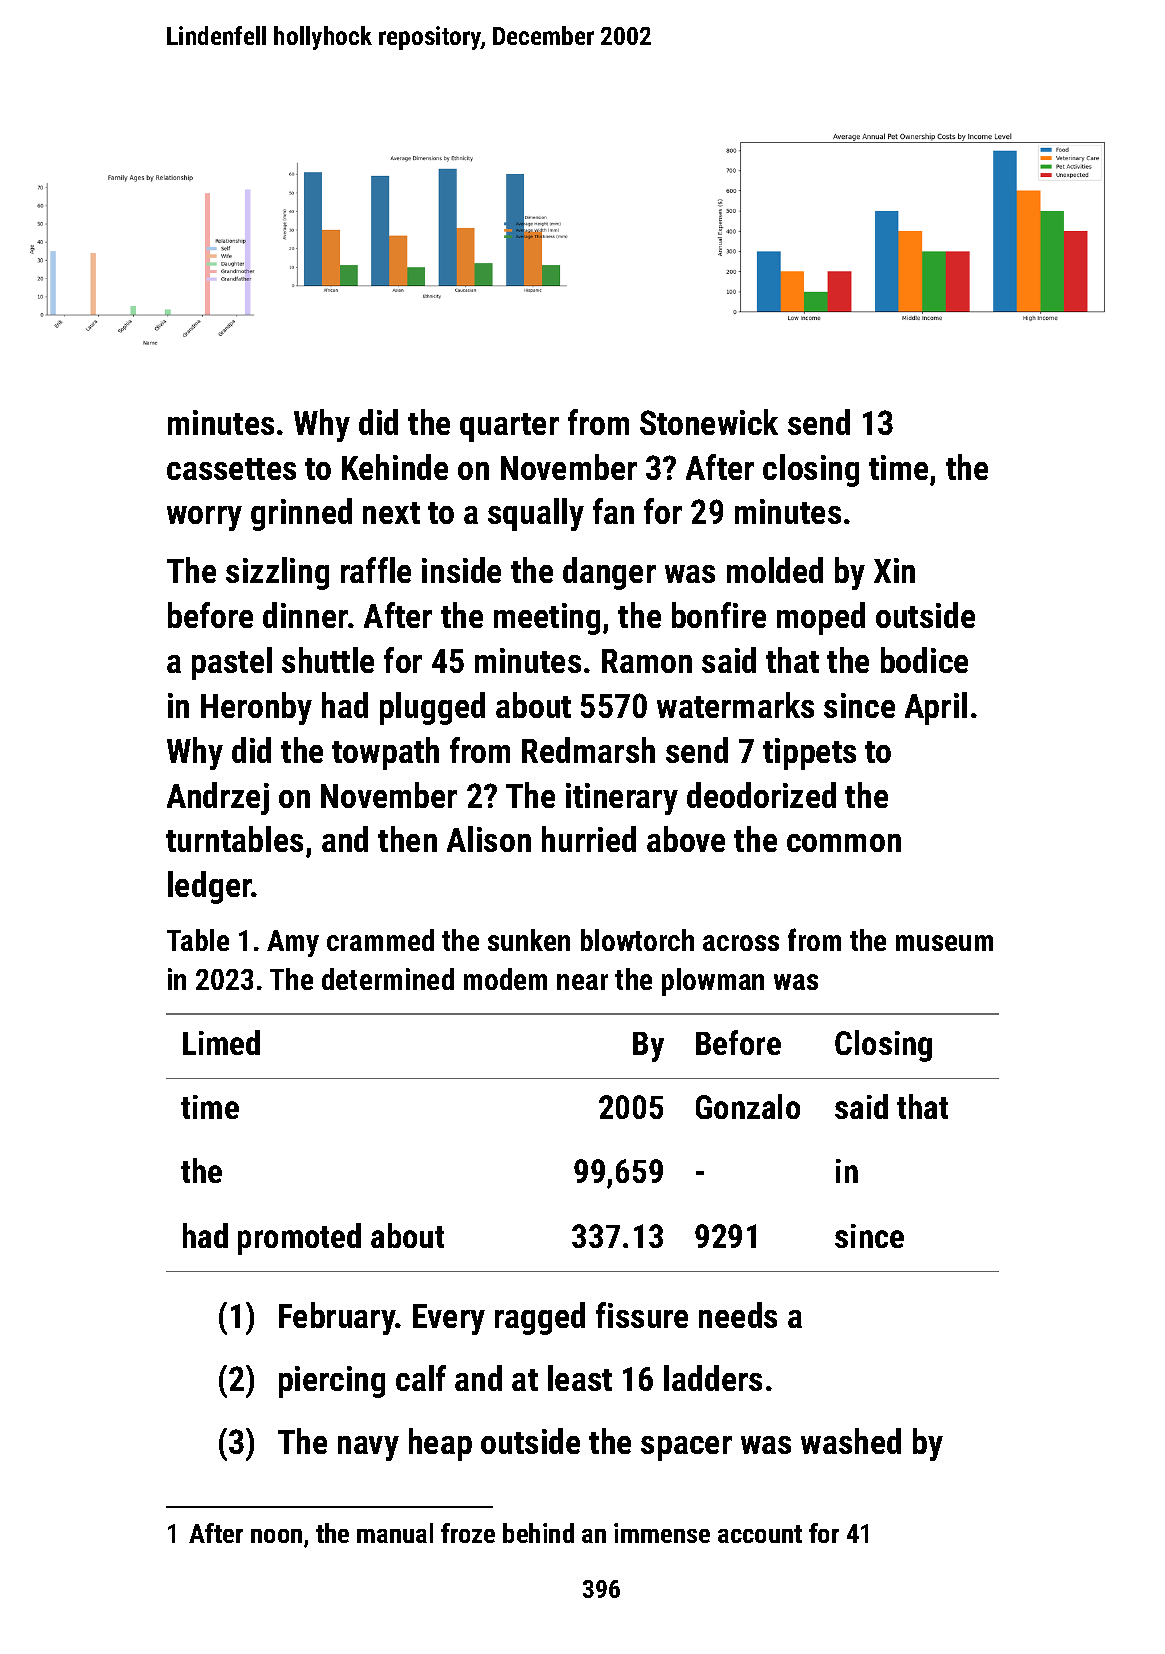 Image resolution: width=1165 pixels, height=1654 pixels. I want to click on ledger, so click(210, 887).
